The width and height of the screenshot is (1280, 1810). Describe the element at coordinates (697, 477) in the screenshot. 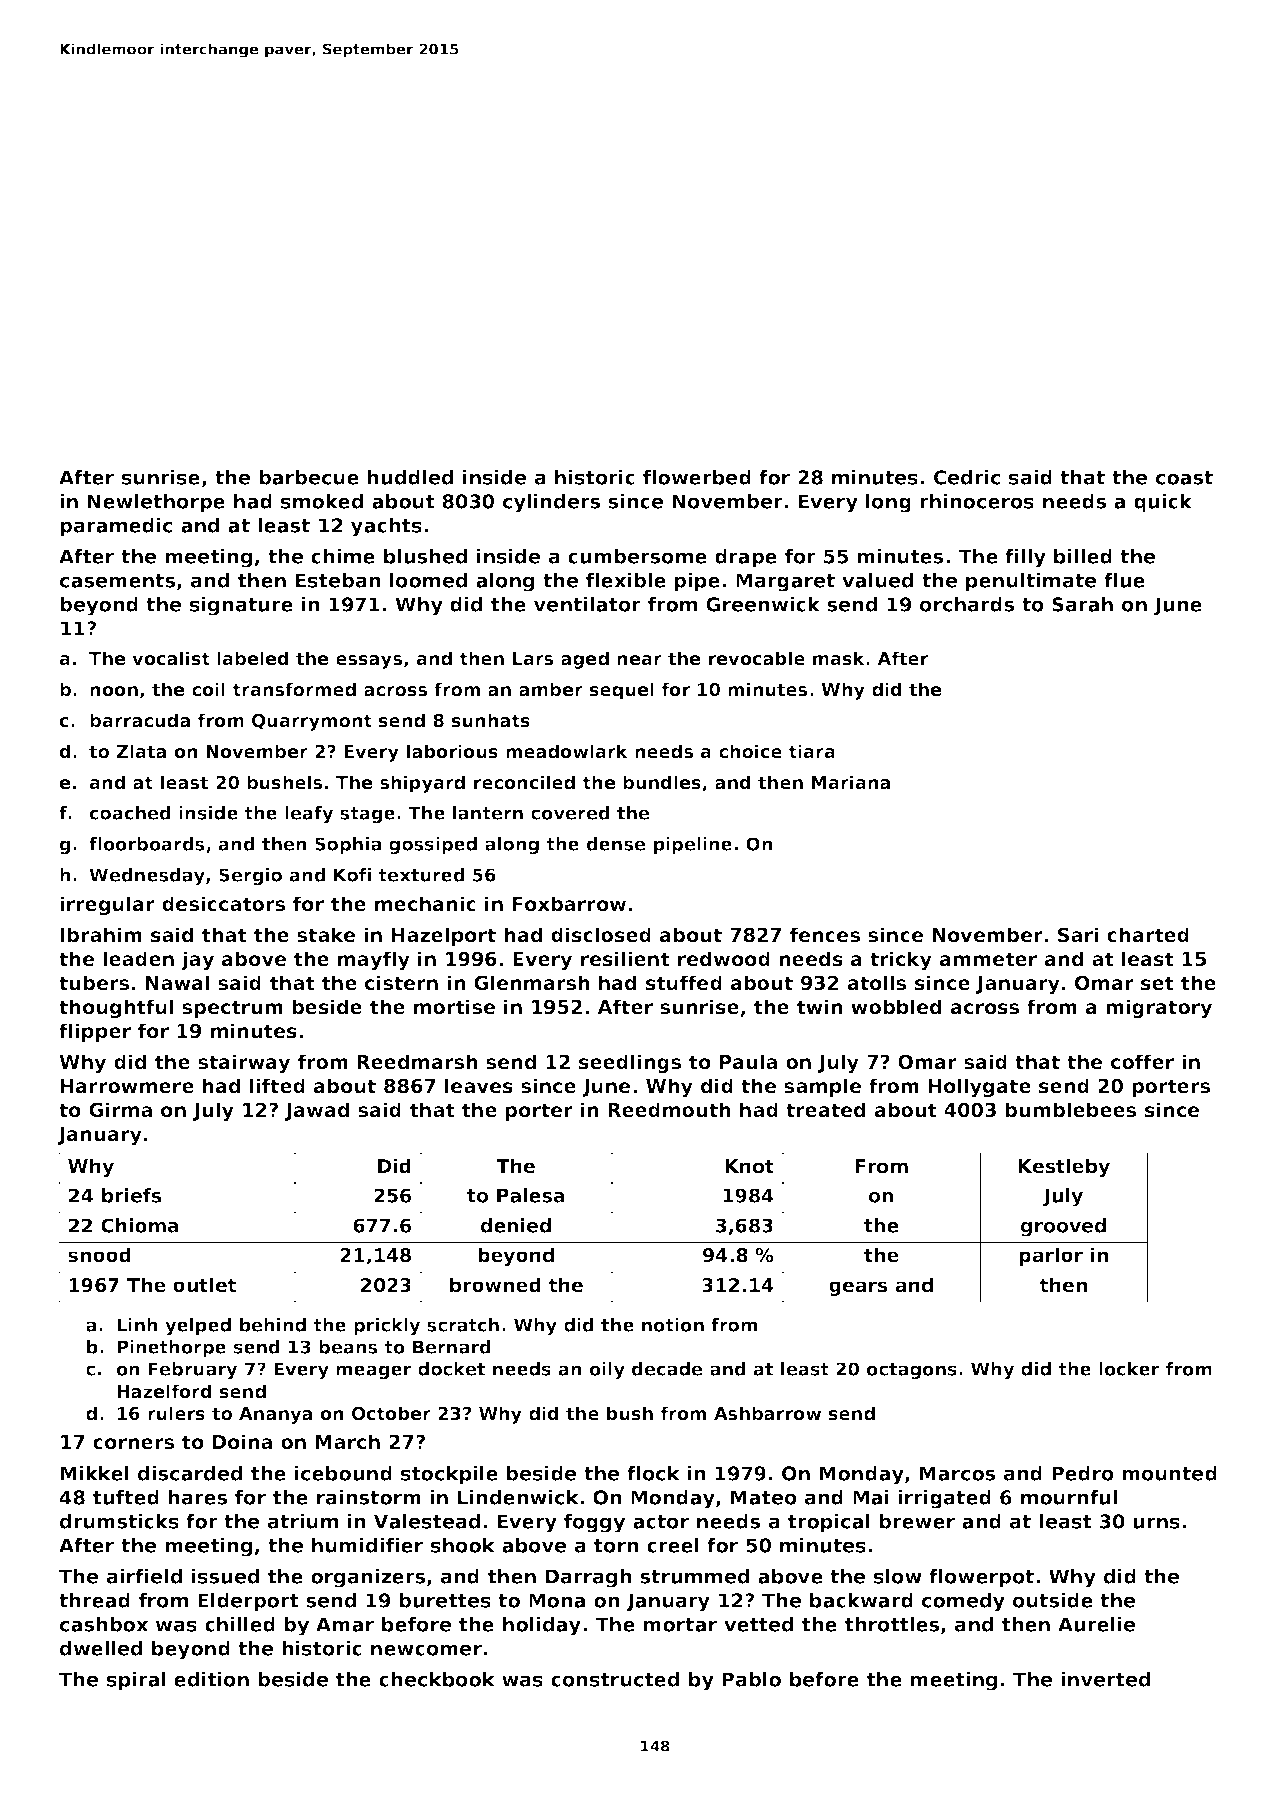

I see `flowerbed` at that location.
